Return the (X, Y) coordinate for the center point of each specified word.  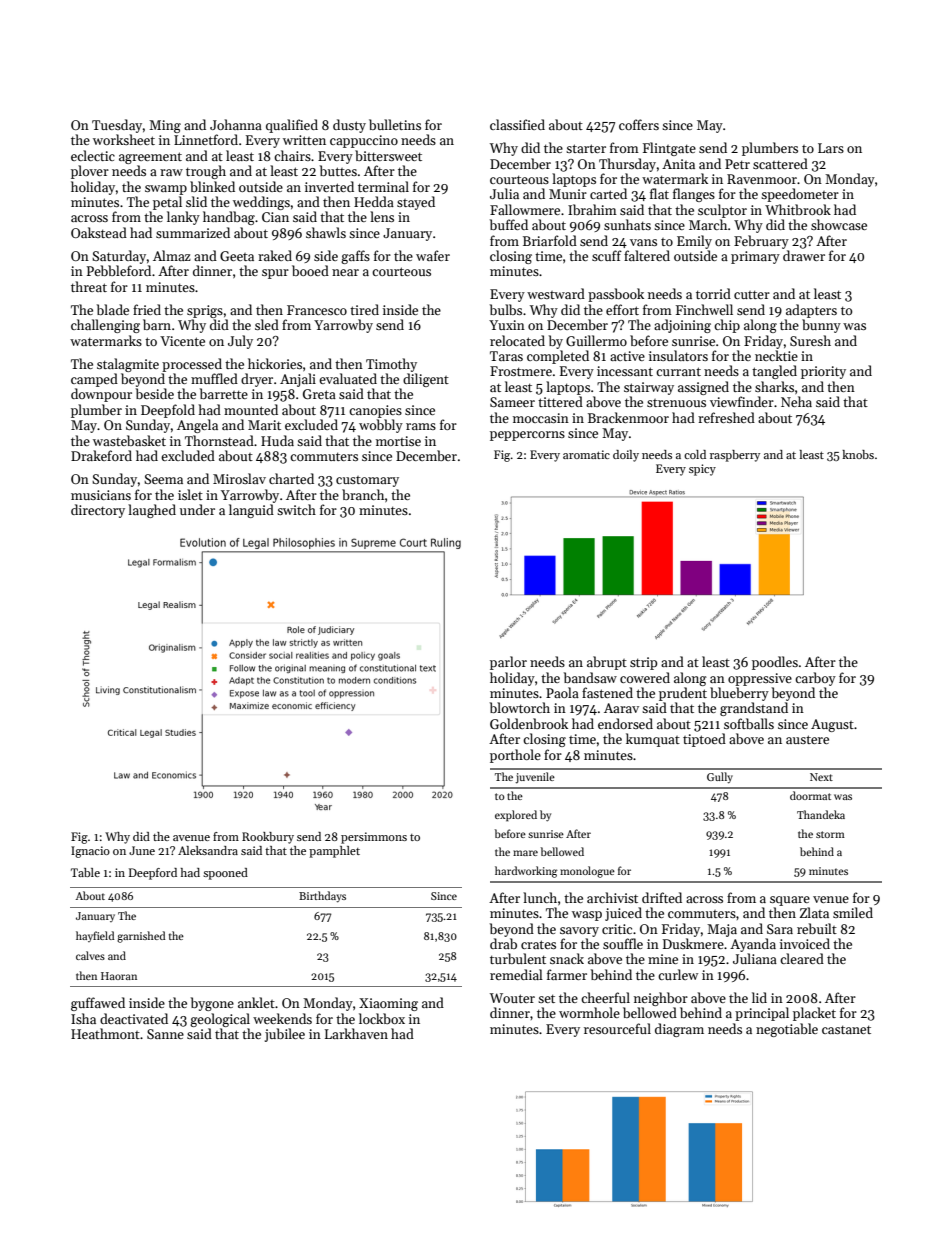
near (345, 272)
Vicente (182, 341)
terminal (383, 186)
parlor (508, 663)
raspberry (735, 456)
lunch (540, 897)
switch (296, 509)
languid (251, 511)
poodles (775, 663)
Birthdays (322, 897)
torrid (713, 293)
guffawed (98, 1004)
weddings (261, 203)
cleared (802, 958)
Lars (831, 148)
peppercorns (527, 436)
